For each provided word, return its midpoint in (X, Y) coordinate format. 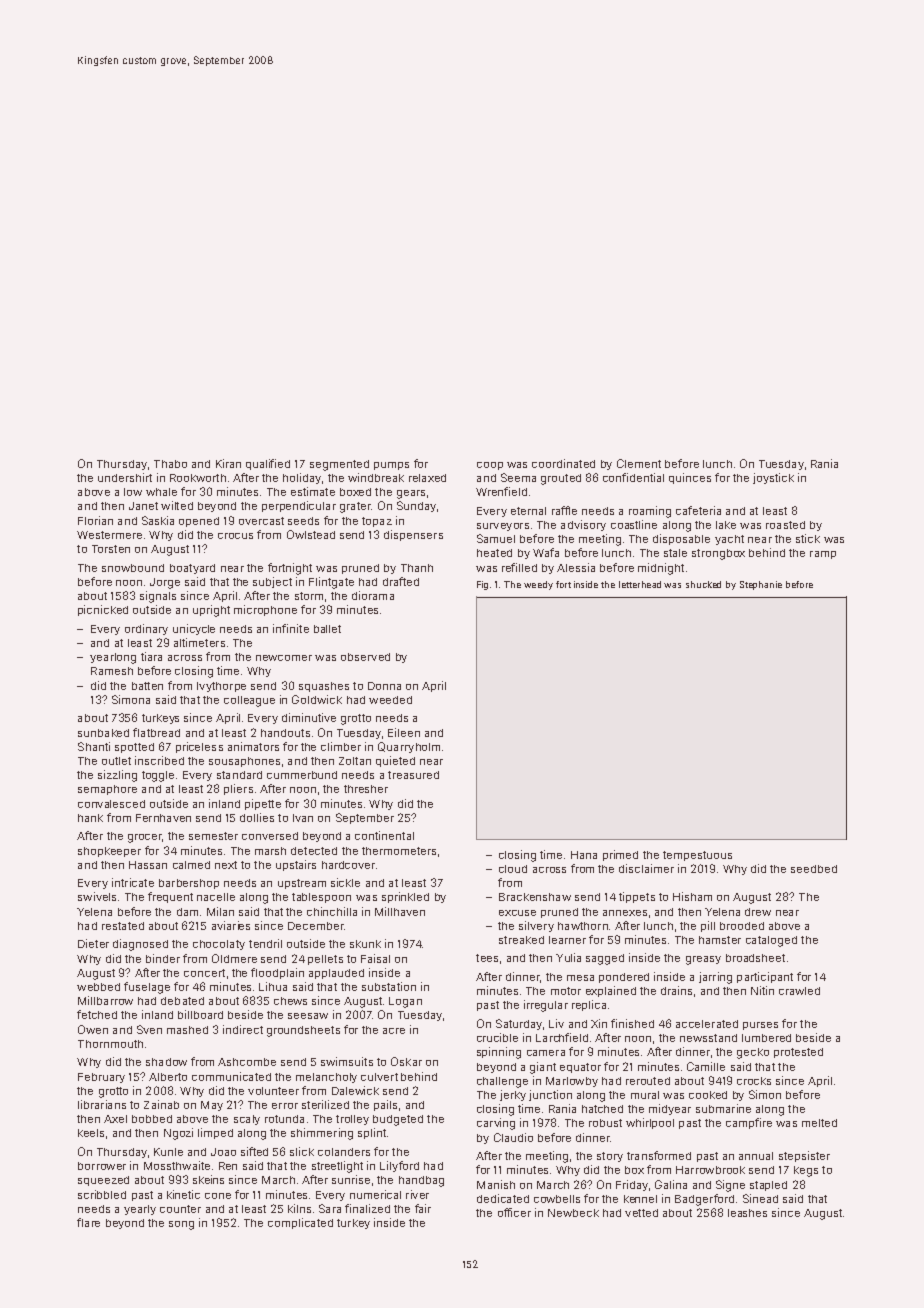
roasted (785, 525)
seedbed (814, 869)
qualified (268, 464)
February (101, 1078)
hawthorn (583, 926)
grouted (561, 479)
